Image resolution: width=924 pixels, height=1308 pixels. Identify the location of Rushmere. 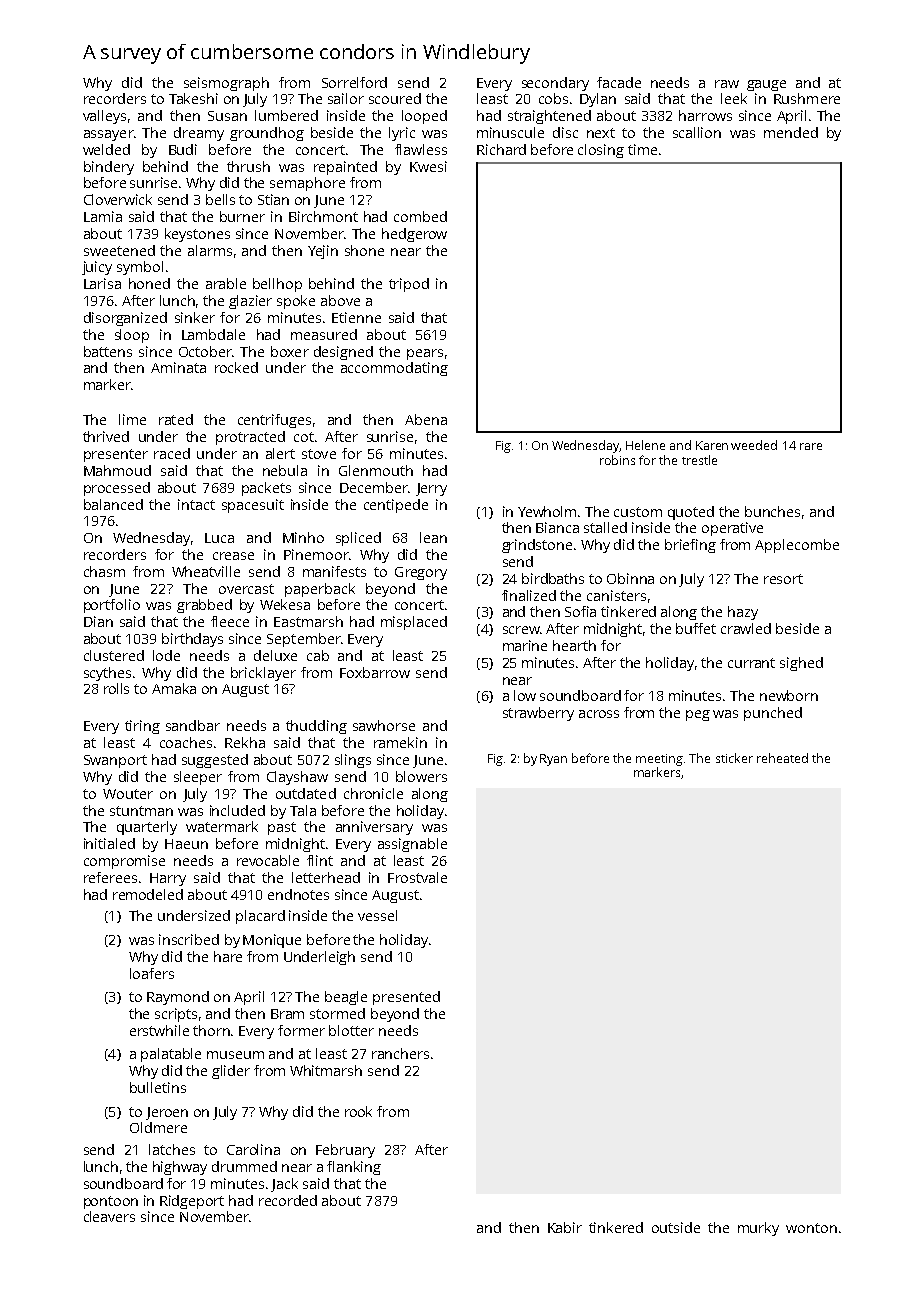
(807, 98).
